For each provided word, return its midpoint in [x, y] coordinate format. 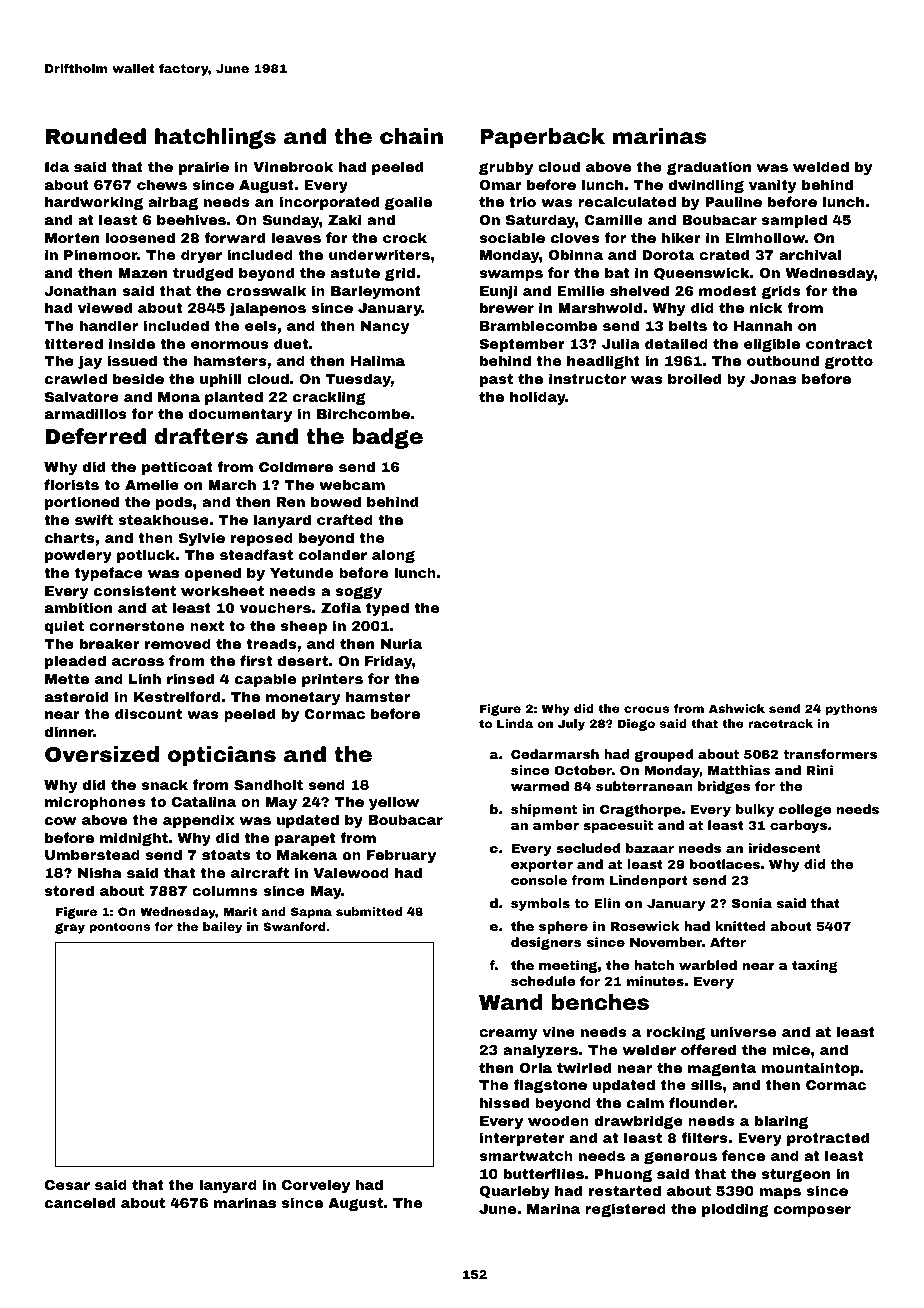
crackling [329, 398]
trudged [203, 274]
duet [291, 343]
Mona [179, 397]
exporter [542, 866]
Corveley [316, 1186]
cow [61, 821]
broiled [694, 378]
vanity [772, 186]
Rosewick [645, 926]
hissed [504, 1102]
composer [812, 1211]
